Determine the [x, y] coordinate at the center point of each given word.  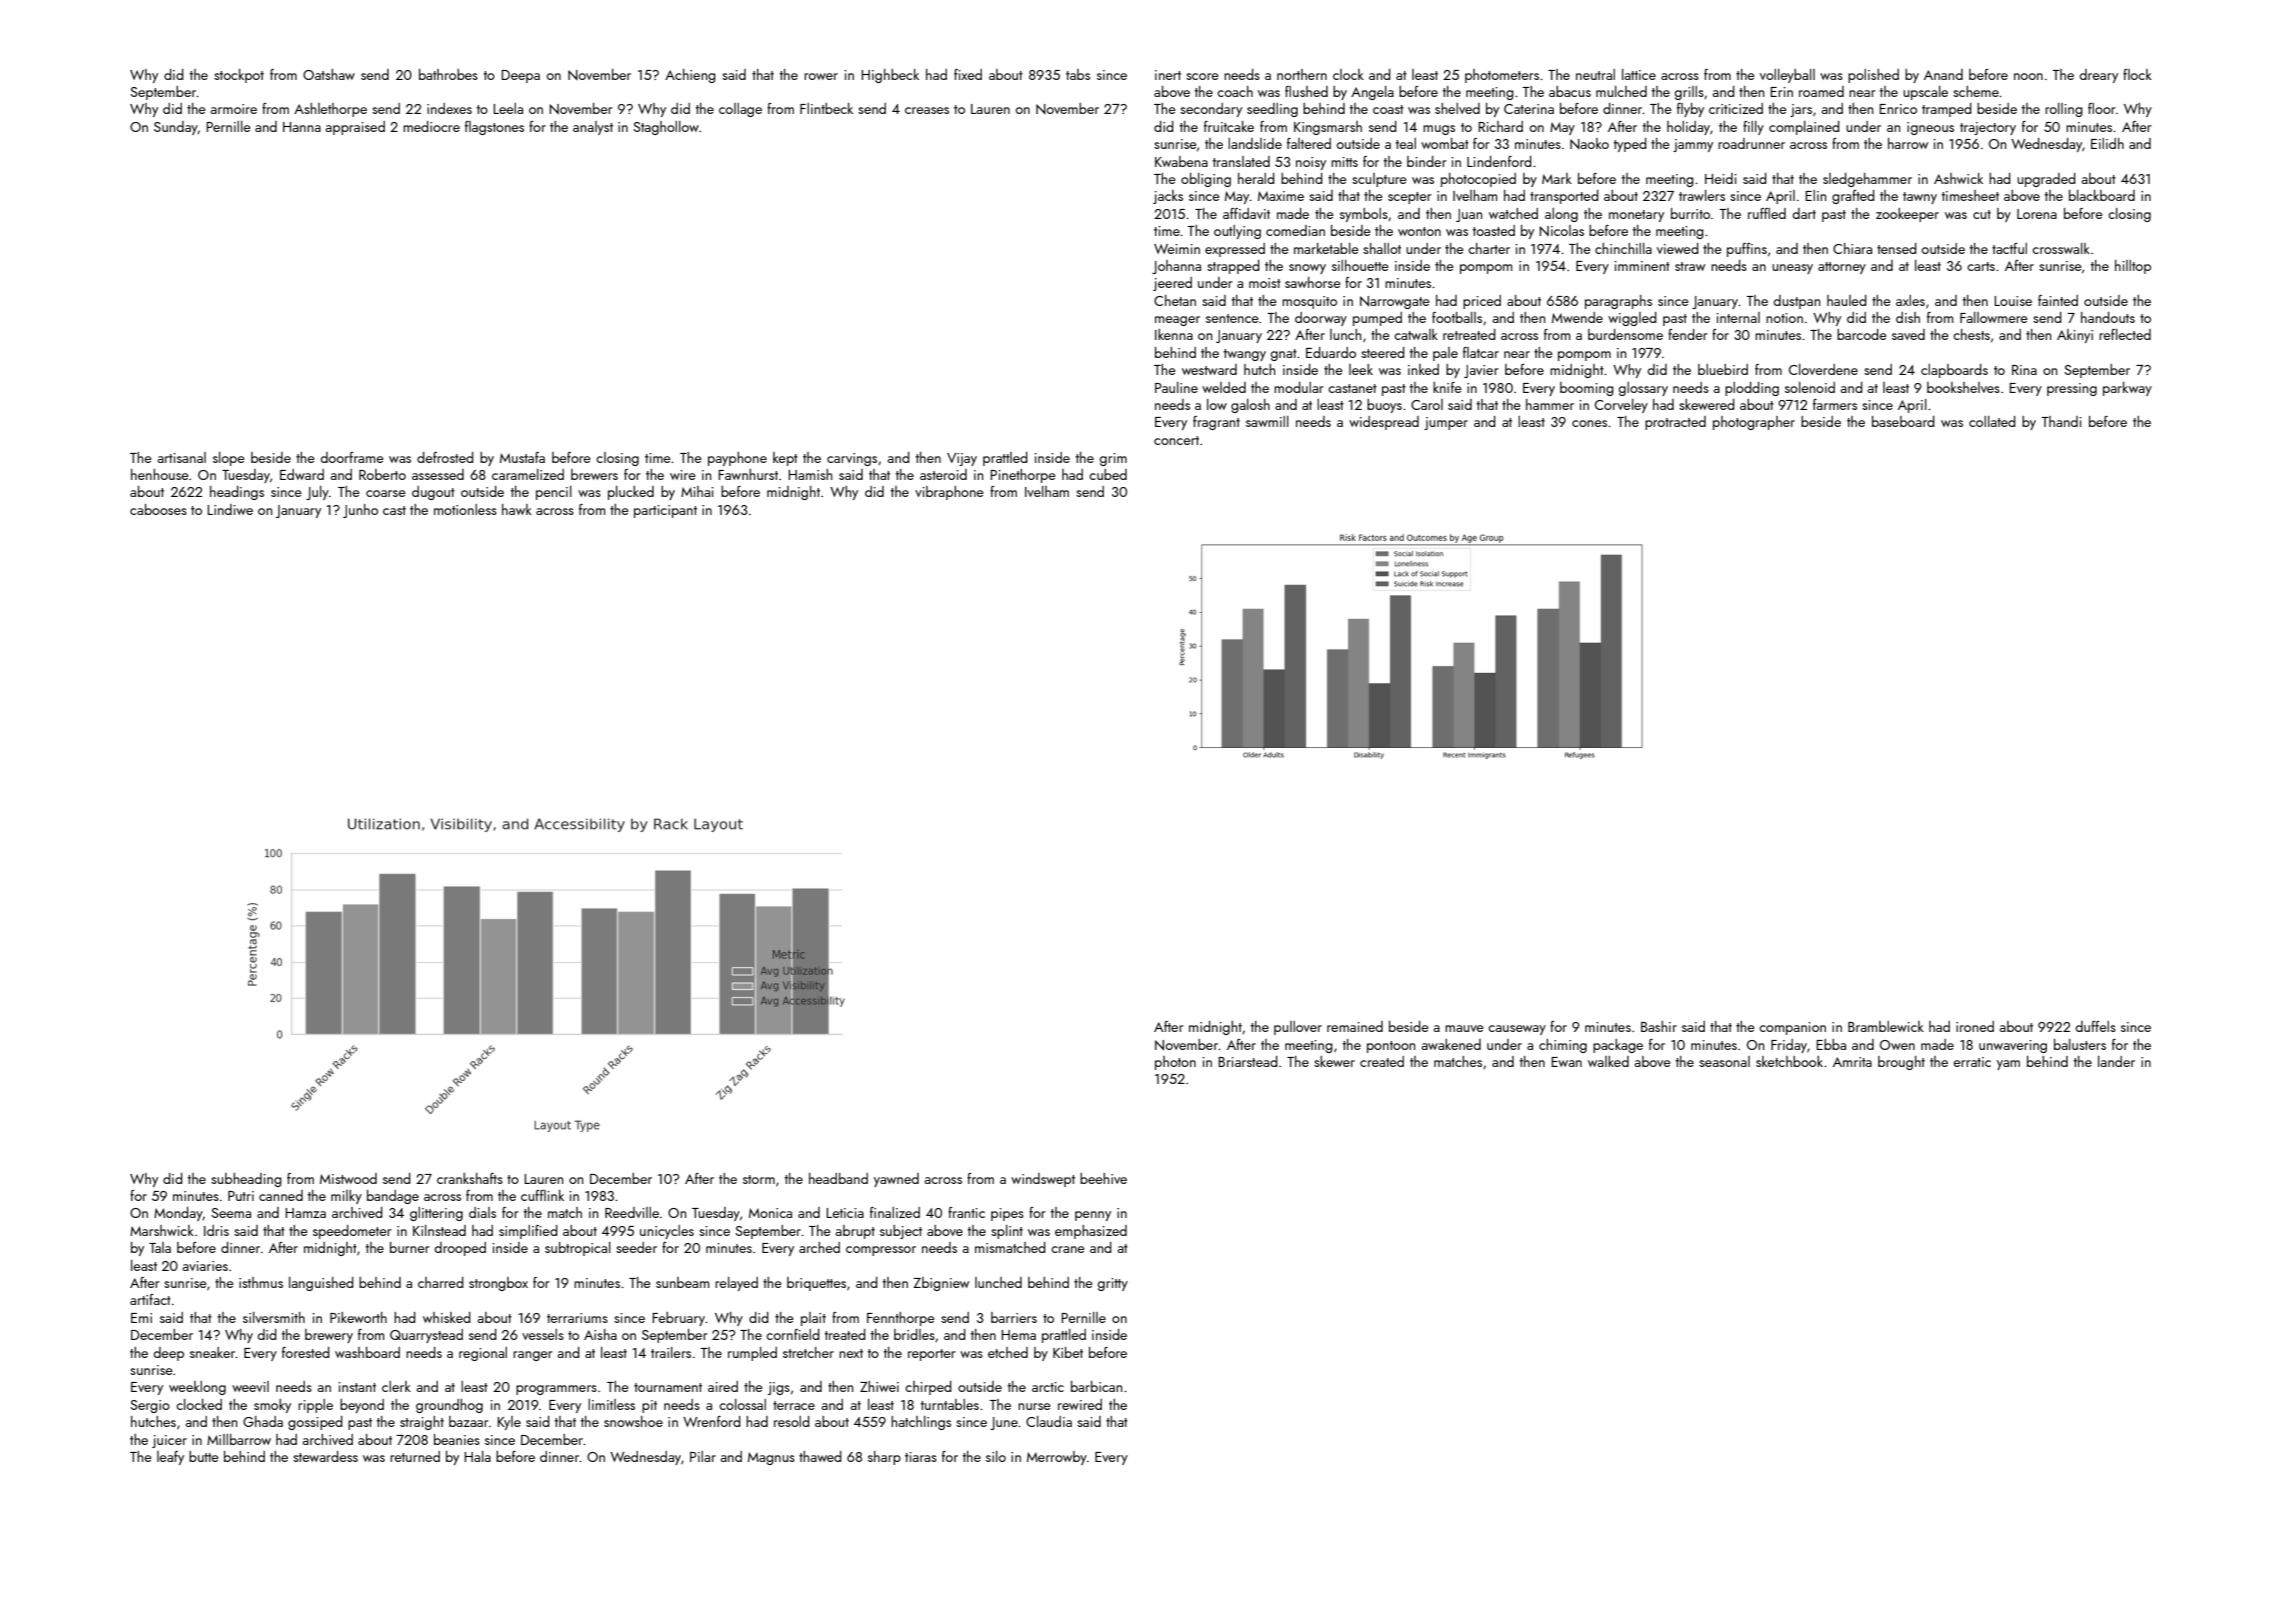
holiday [1688, 128]
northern [1302, 74]
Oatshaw [329, 74]
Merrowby [1057, 1458]
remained [1355, 1026]
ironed [1975, 1026]
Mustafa [522, 457]
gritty [1113, 1284]
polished [1873, 76]
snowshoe [633, 1421]
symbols [1364, 215]
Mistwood [348, 1178]
